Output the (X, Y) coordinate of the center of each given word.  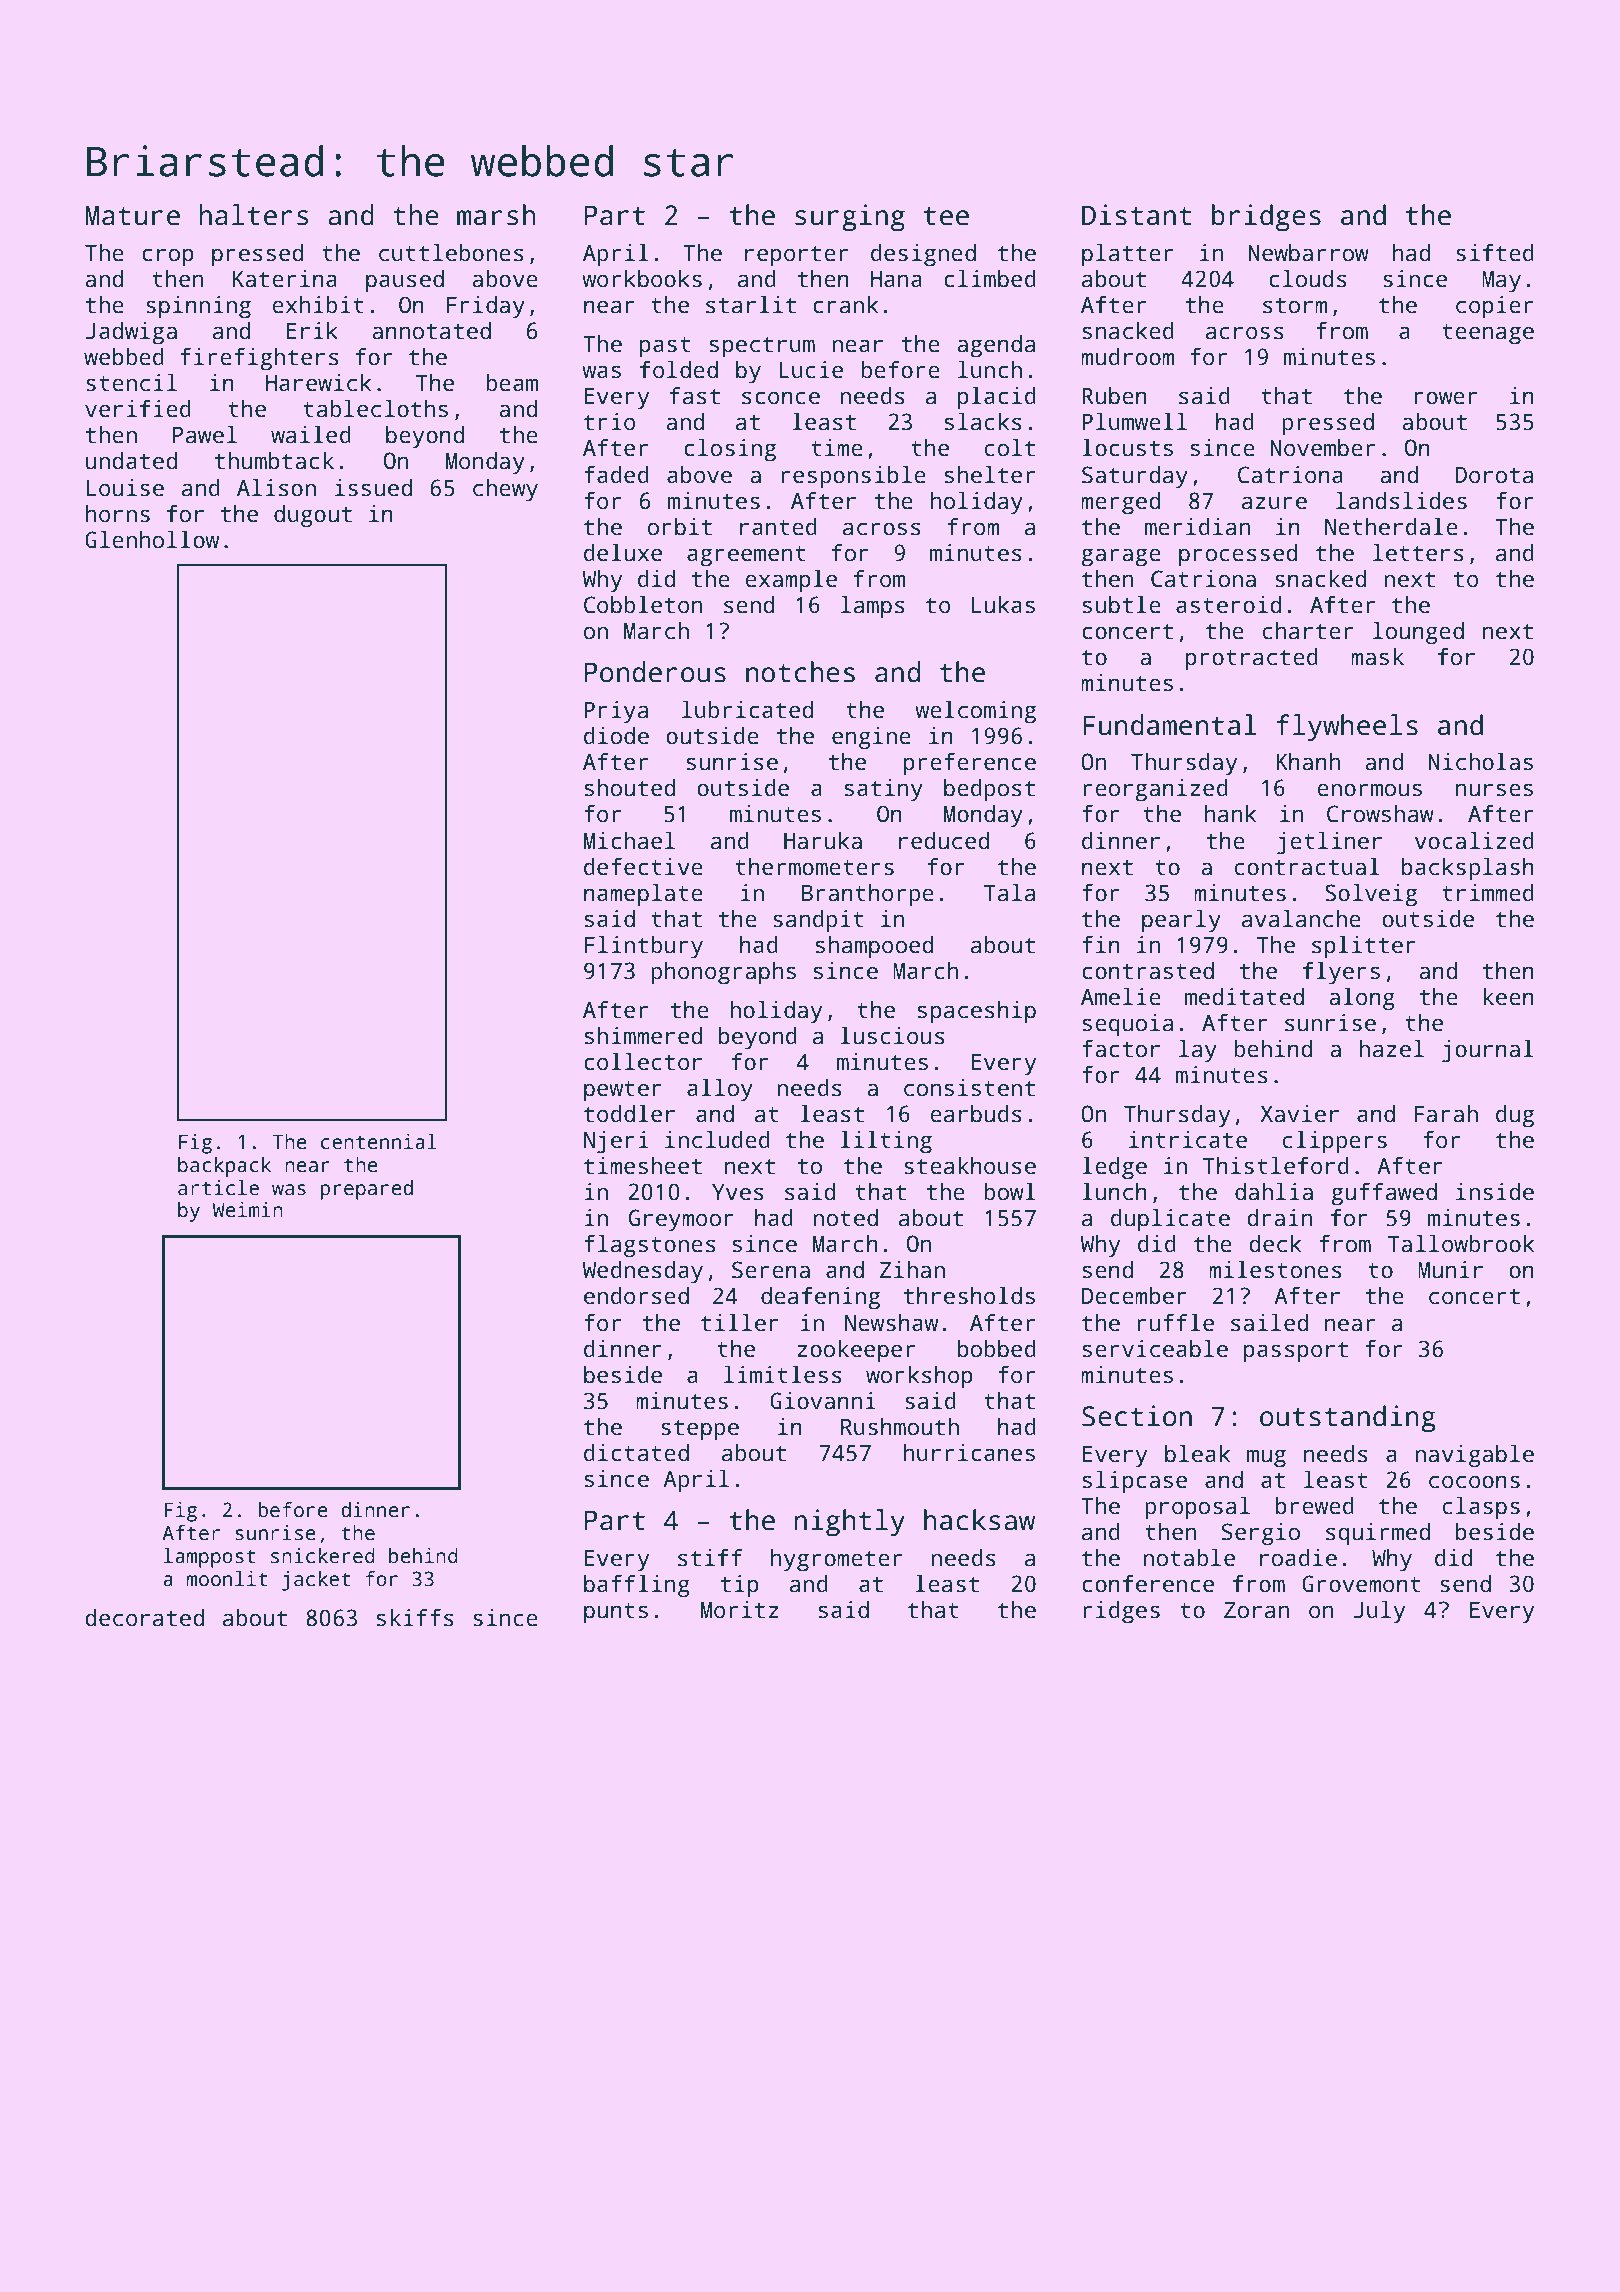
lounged (1418, 633)
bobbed (997, 1349)
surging (850, 218)
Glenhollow (152, 540)
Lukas (1003, 605)
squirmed (1378, 1534)
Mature (132, 215)
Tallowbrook (1461, 1244)
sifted (1495, 253)
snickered (323, 1556)
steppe (700, 1430)
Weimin (247, 1210)
